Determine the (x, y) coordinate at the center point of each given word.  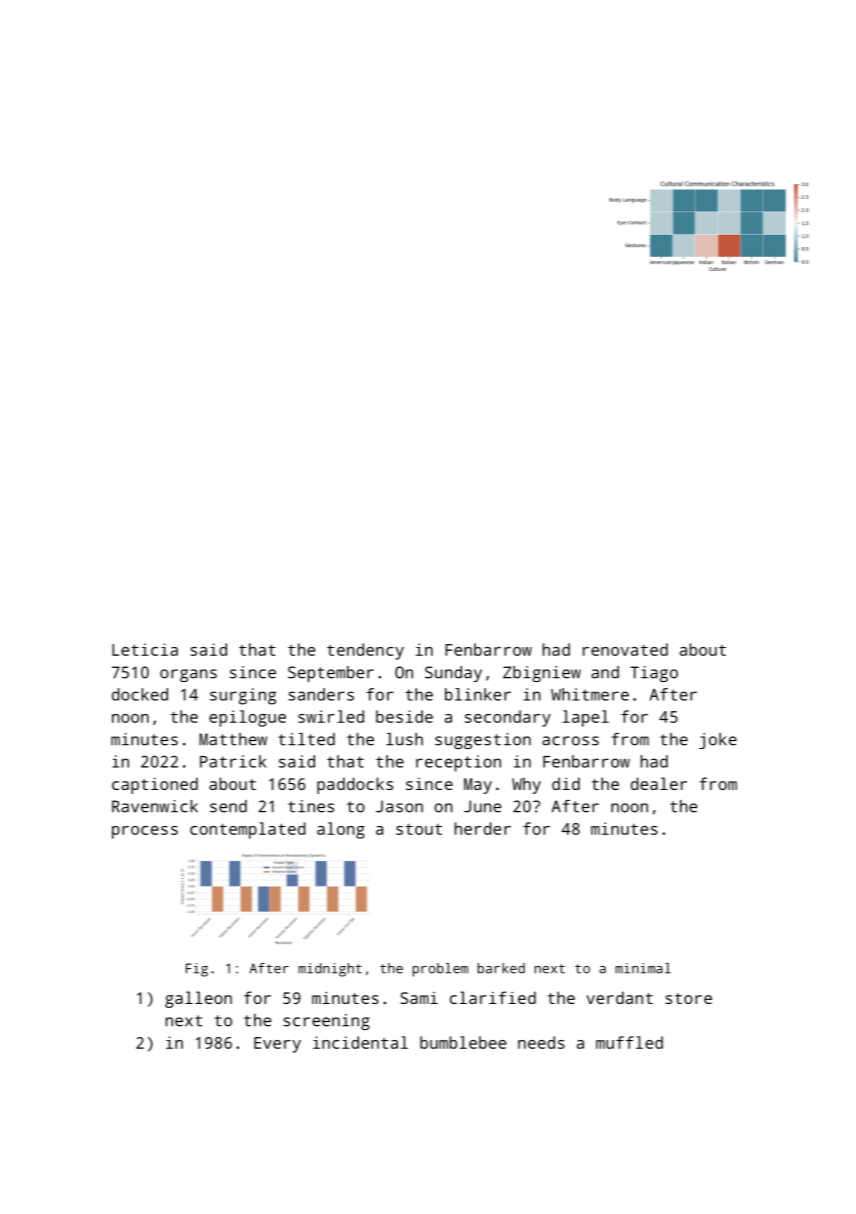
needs (541, 1042)
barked (501, 968)
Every (277, 1045)
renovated (625, 649)
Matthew (233, 739)
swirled (331, 716)
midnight (330, 970)
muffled (629, 1042)
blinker (478, 694)
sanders (321, 694)
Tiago (654, 674)
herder (483, 828)
